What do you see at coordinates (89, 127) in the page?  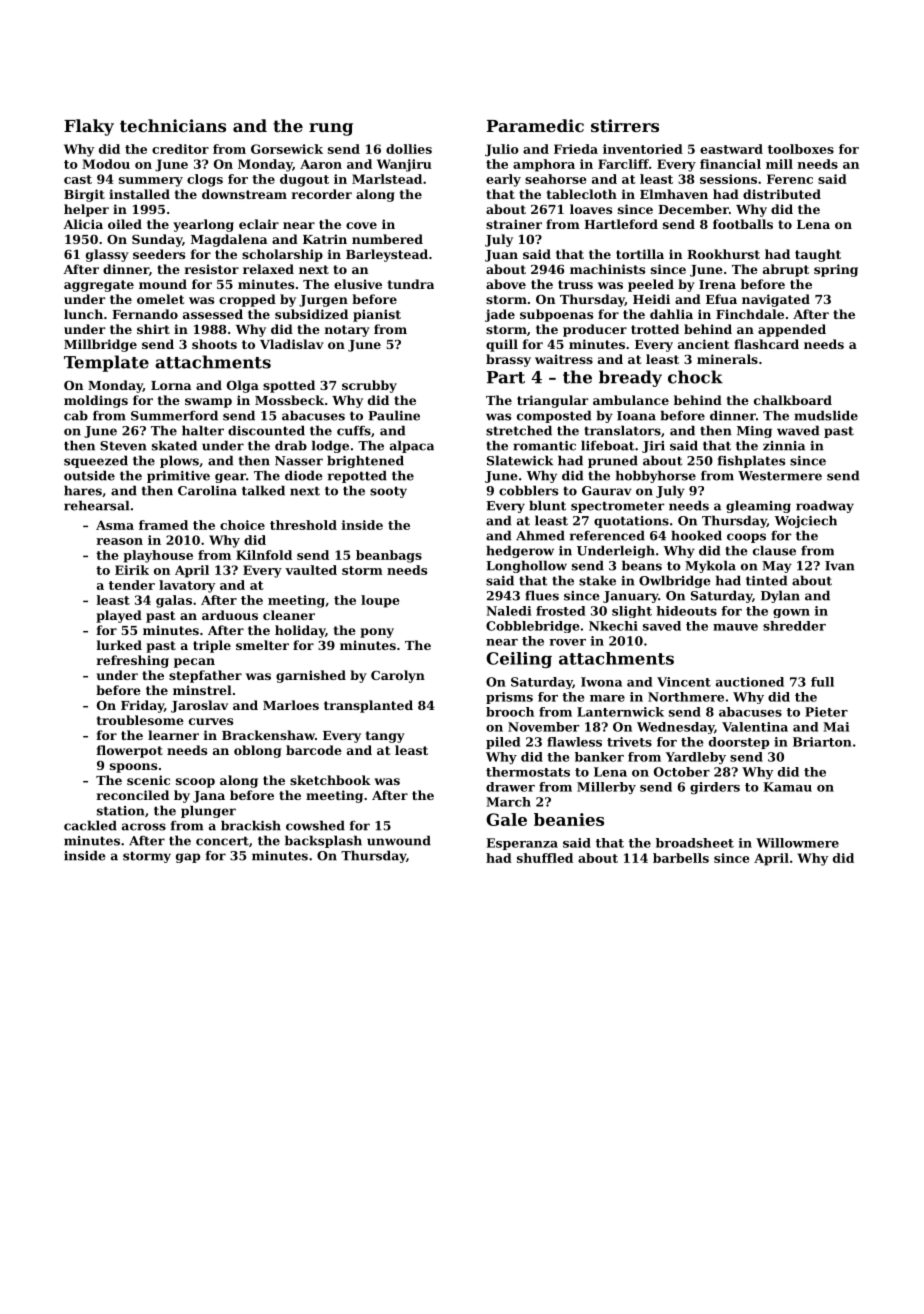 I see `Flaky` at bounding box center [89, 127].
